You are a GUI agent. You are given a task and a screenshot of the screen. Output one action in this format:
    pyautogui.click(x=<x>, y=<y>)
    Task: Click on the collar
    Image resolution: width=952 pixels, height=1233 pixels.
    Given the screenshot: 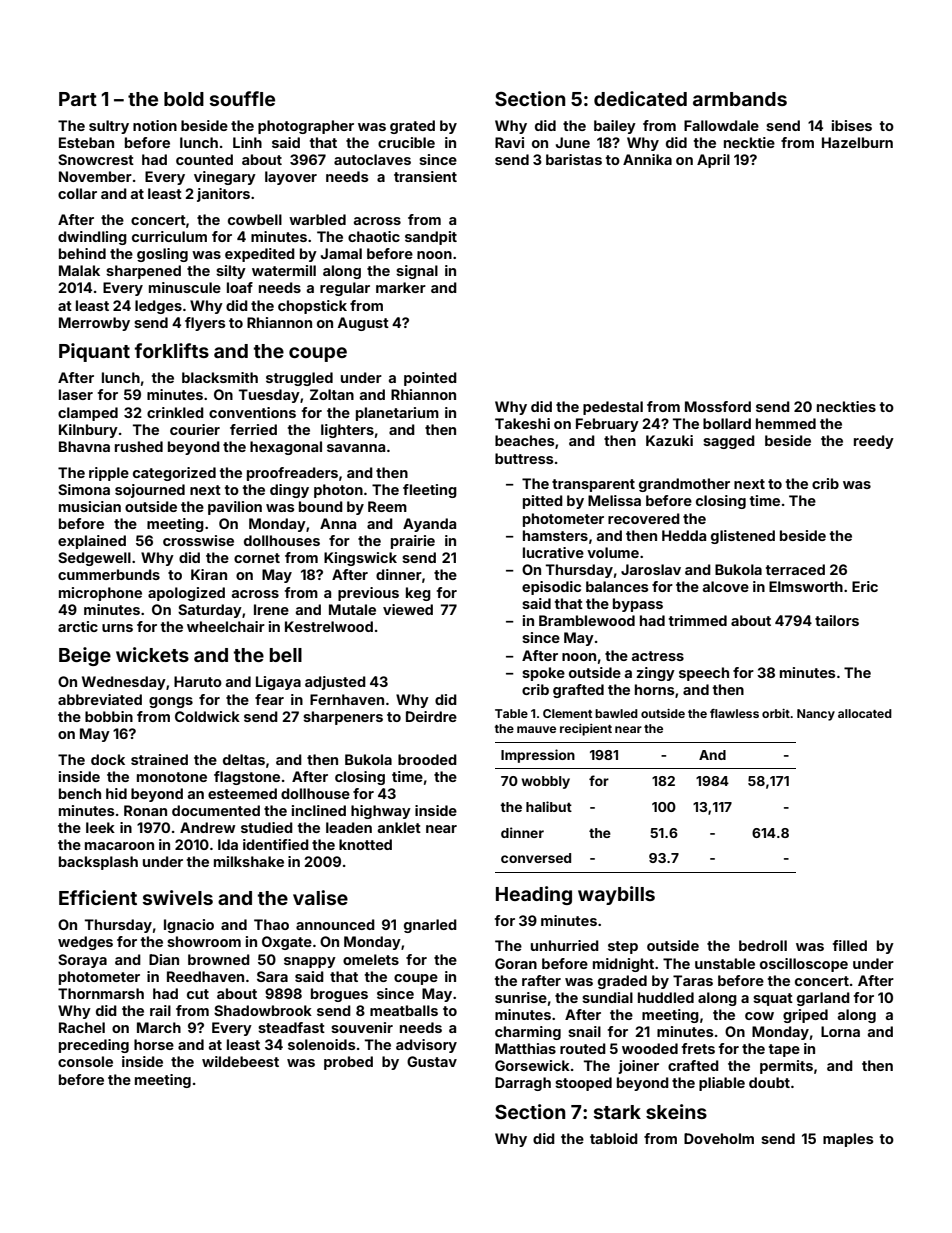 What is the action you would take?
    pyautogui.click(x=77, y=193)
